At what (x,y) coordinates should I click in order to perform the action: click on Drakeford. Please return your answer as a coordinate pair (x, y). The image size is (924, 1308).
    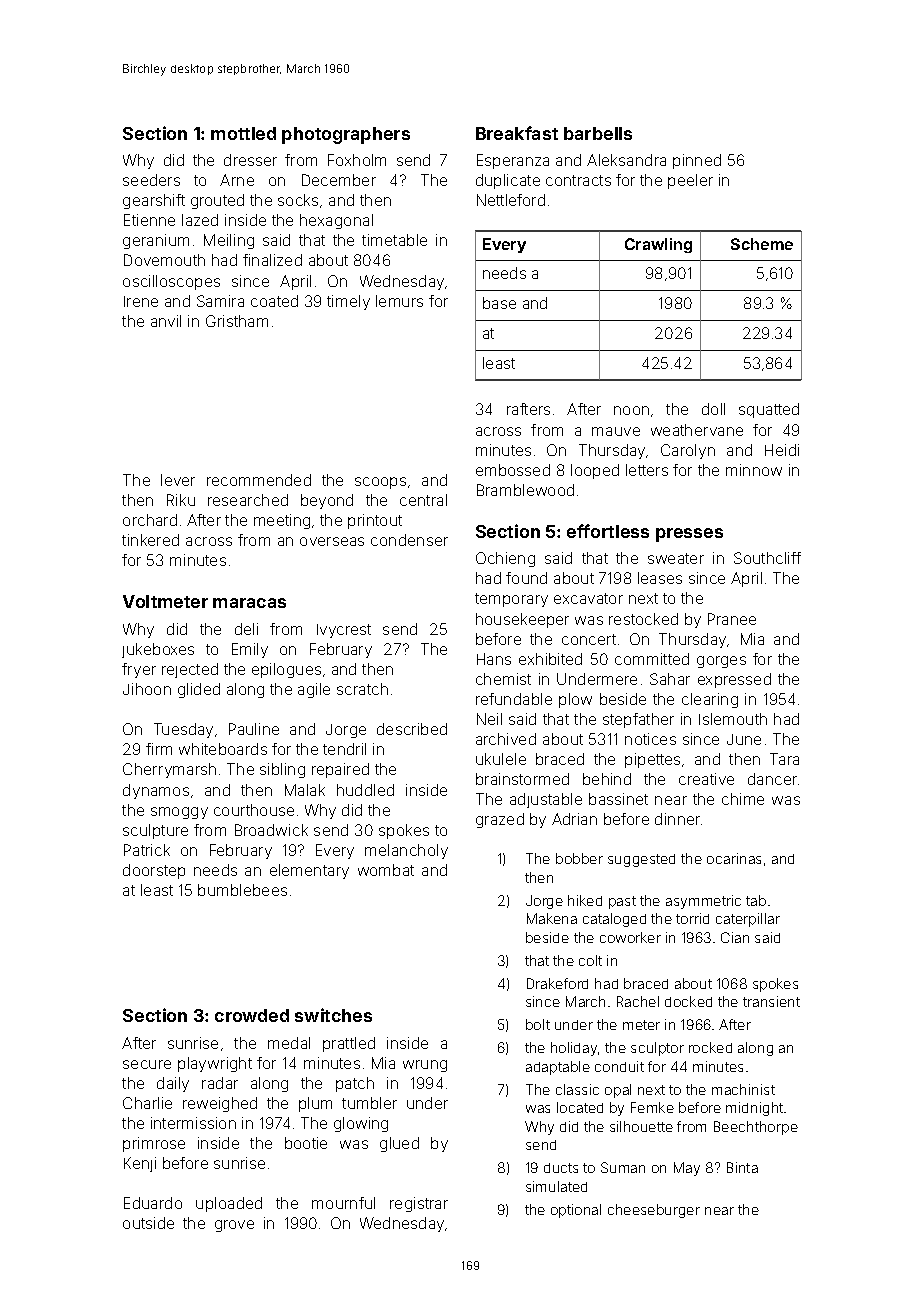
    Looking at the image, I should click on (557, 983).
